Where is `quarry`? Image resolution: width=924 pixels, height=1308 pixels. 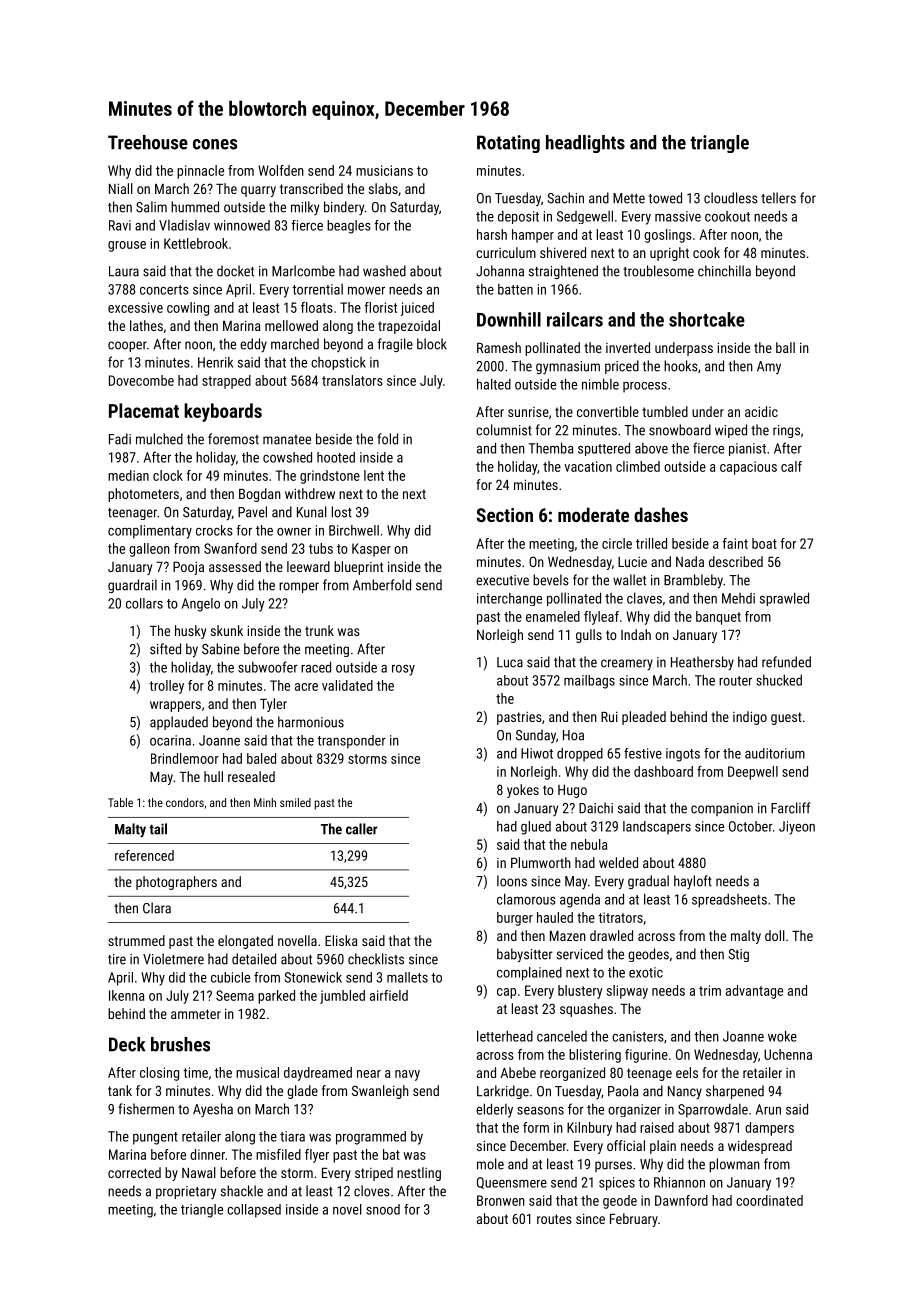 quarry is located at coordinates (258, 191).
